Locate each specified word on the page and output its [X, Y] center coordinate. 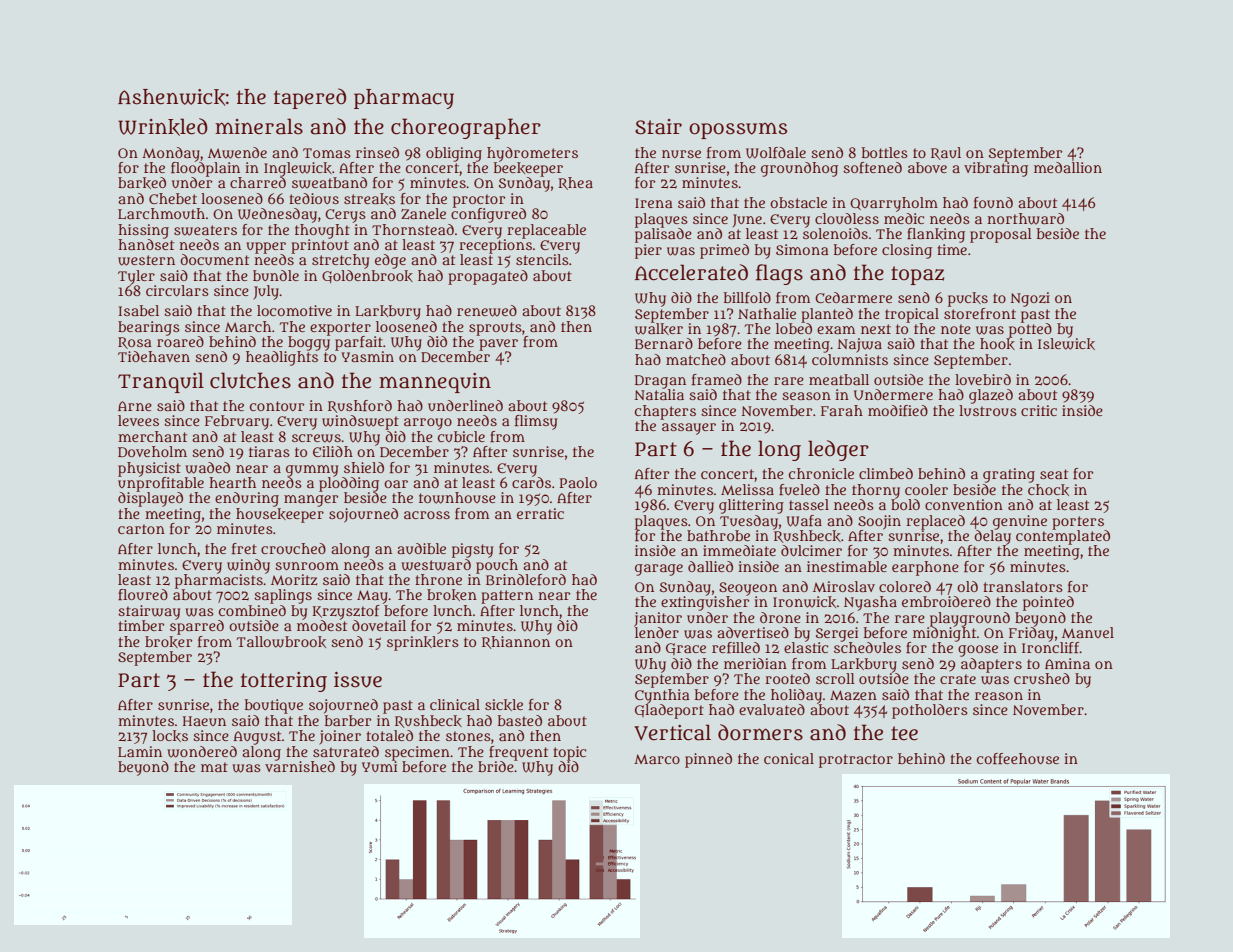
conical [789, 758]
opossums [738, 130]
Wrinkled [163, 127]
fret [244, 548]
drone [780, 617]
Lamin [140, 751]
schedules [867, 647]
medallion [1068, 167]
